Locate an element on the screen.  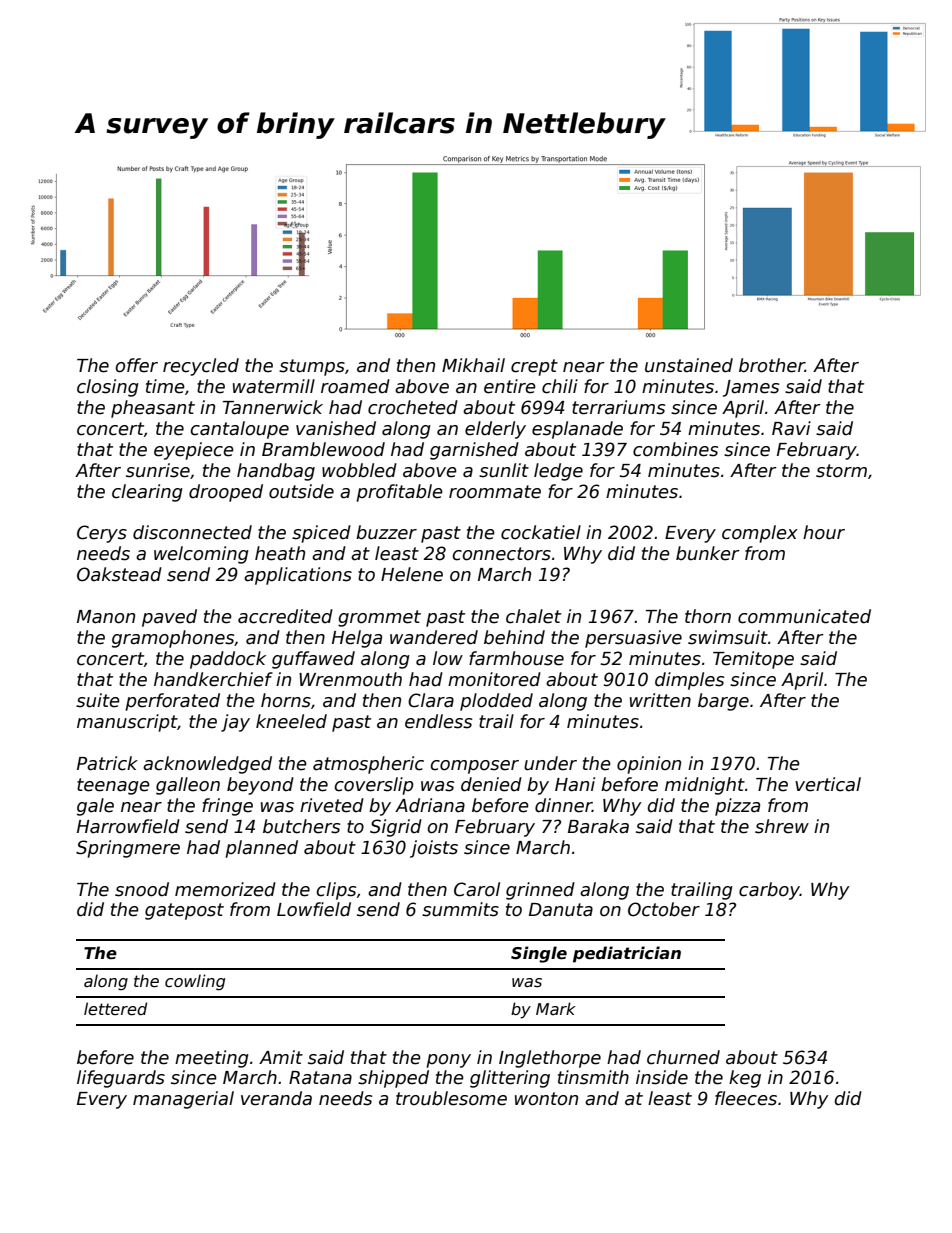
Tannerwick is located at coordinates (273, 407).
